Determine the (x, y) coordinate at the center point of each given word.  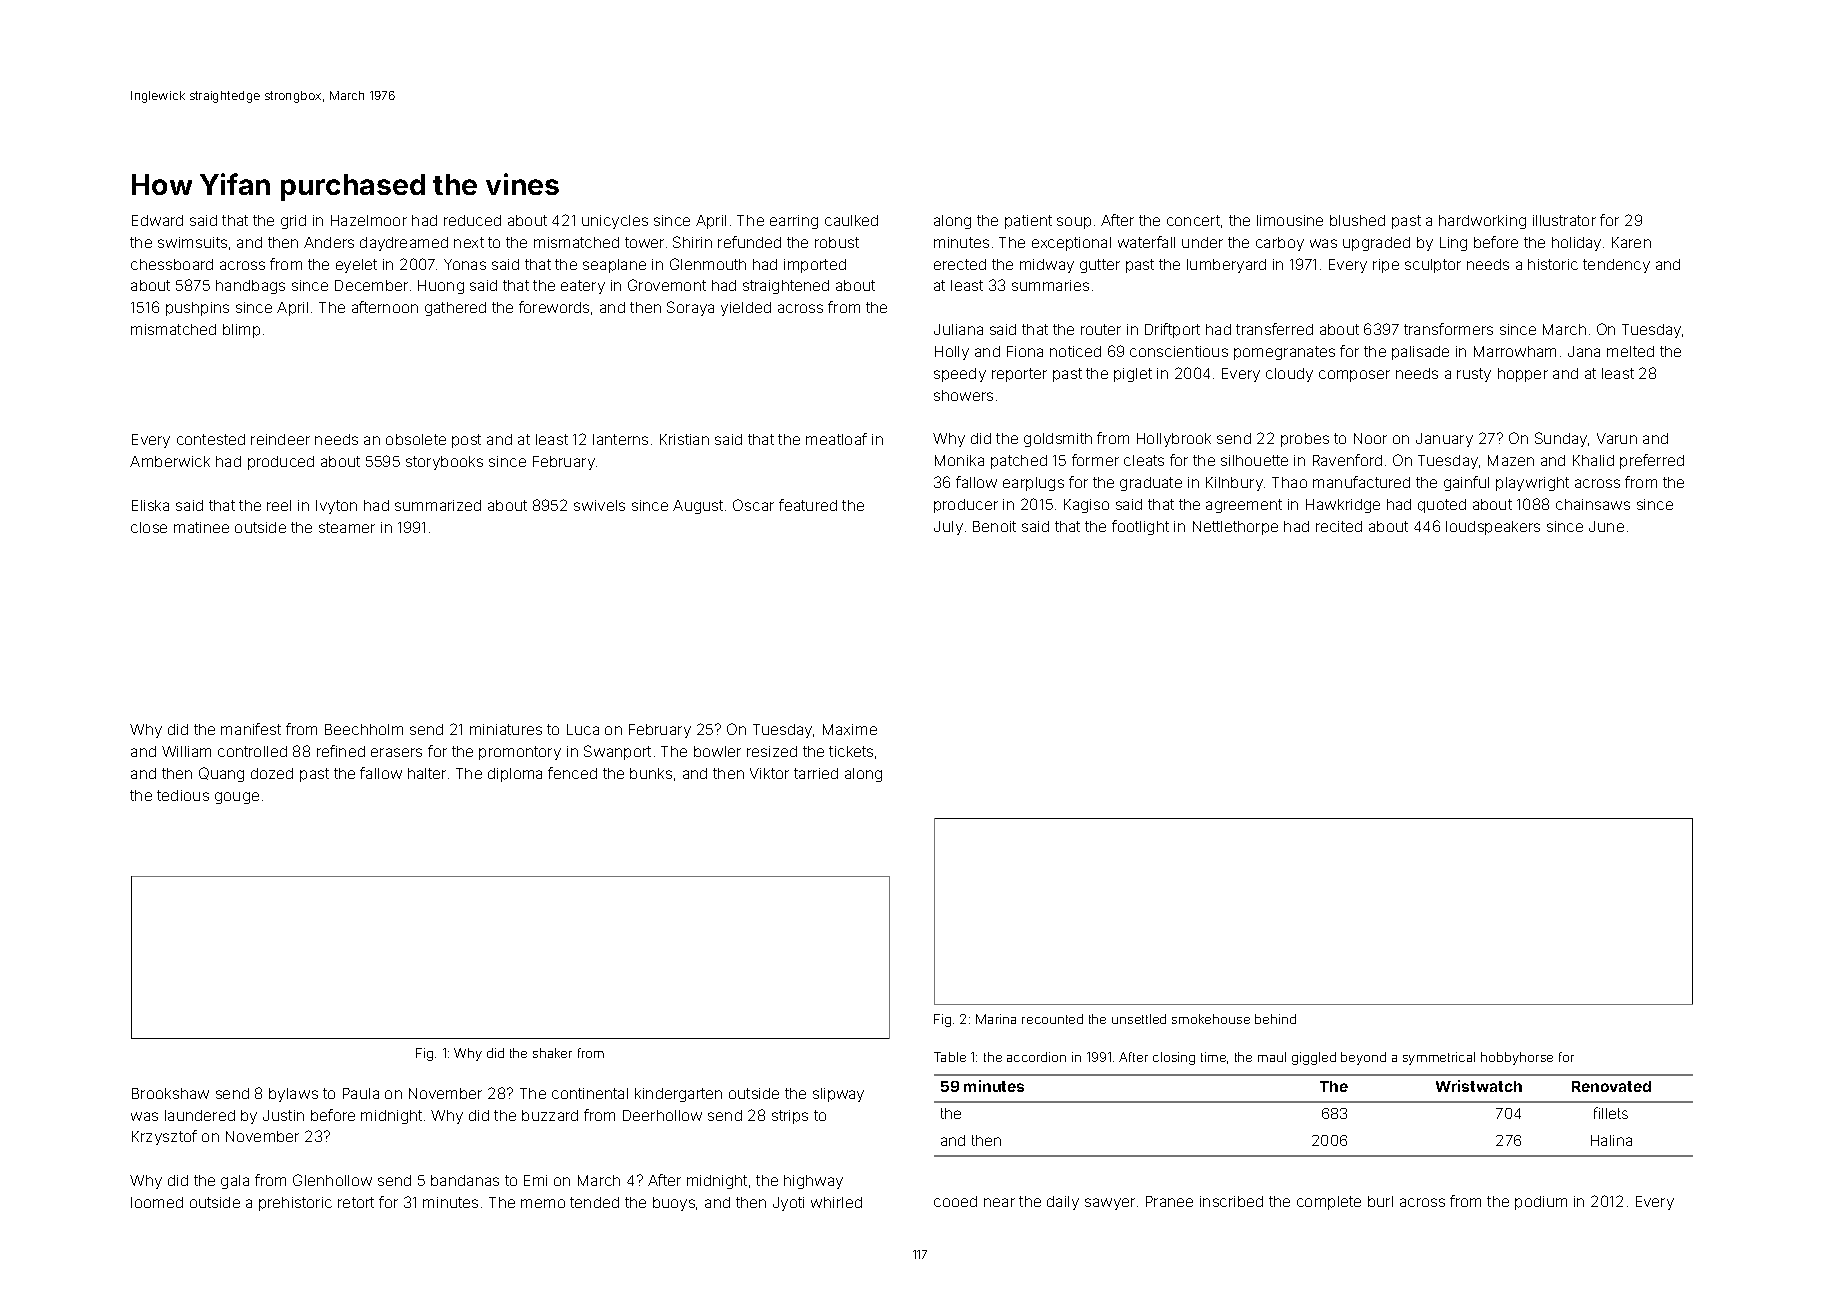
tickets (851, 751)
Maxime (850, 729)
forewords (554, 307)
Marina (996, 1019)
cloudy (1289, 375)
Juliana (958, 329)
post (466, 441)
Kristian (684, 439)
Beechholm (364, 729)
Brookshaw (170, 1093)
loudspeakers (1493, 528)
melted (1630, 351)
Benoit (994, 526)
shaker (552, 1053)
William (186, 751)
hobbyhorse (1517, 1058)
